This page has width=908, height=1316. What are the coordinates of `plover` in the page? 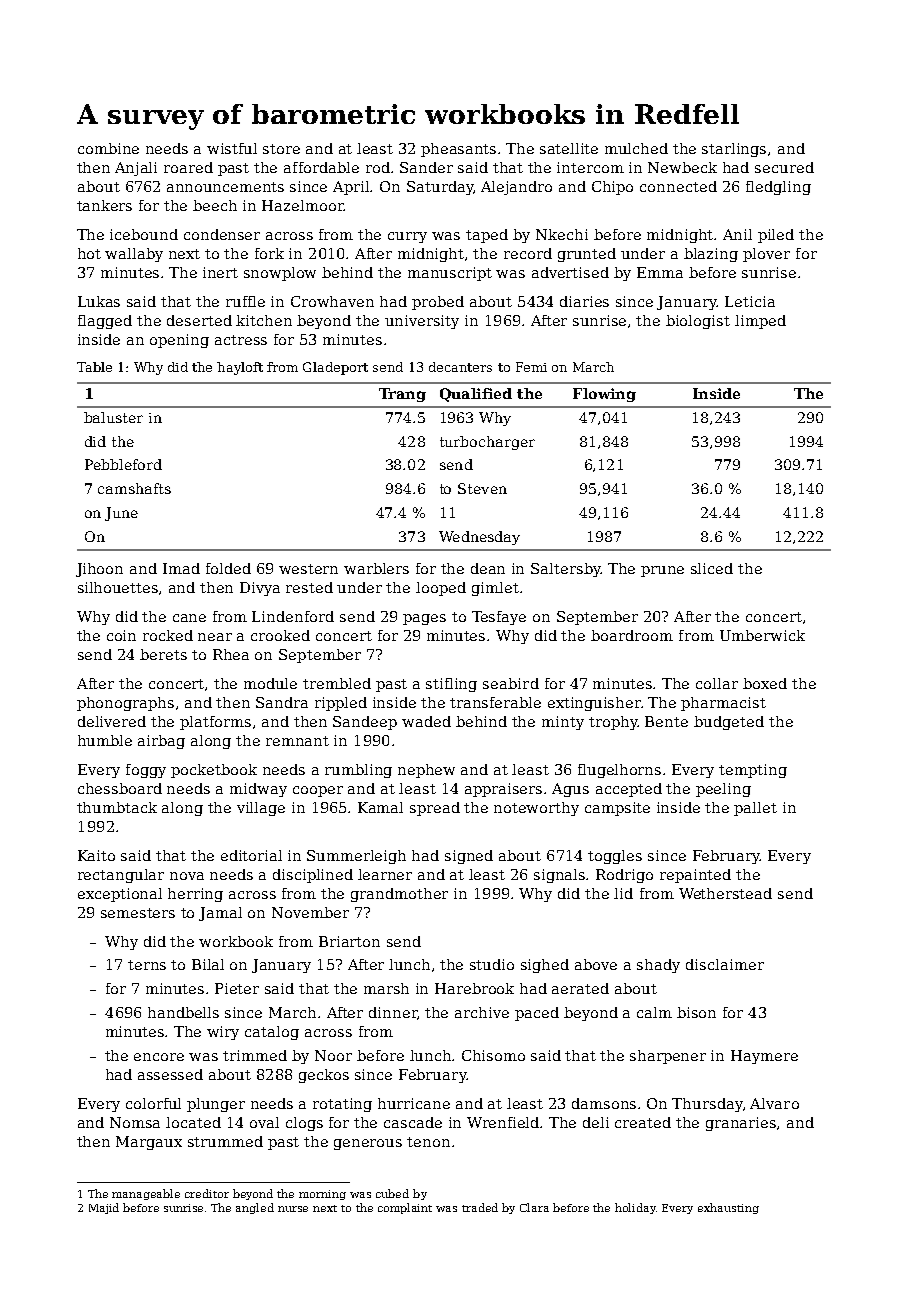 It's located at (766, 255).
